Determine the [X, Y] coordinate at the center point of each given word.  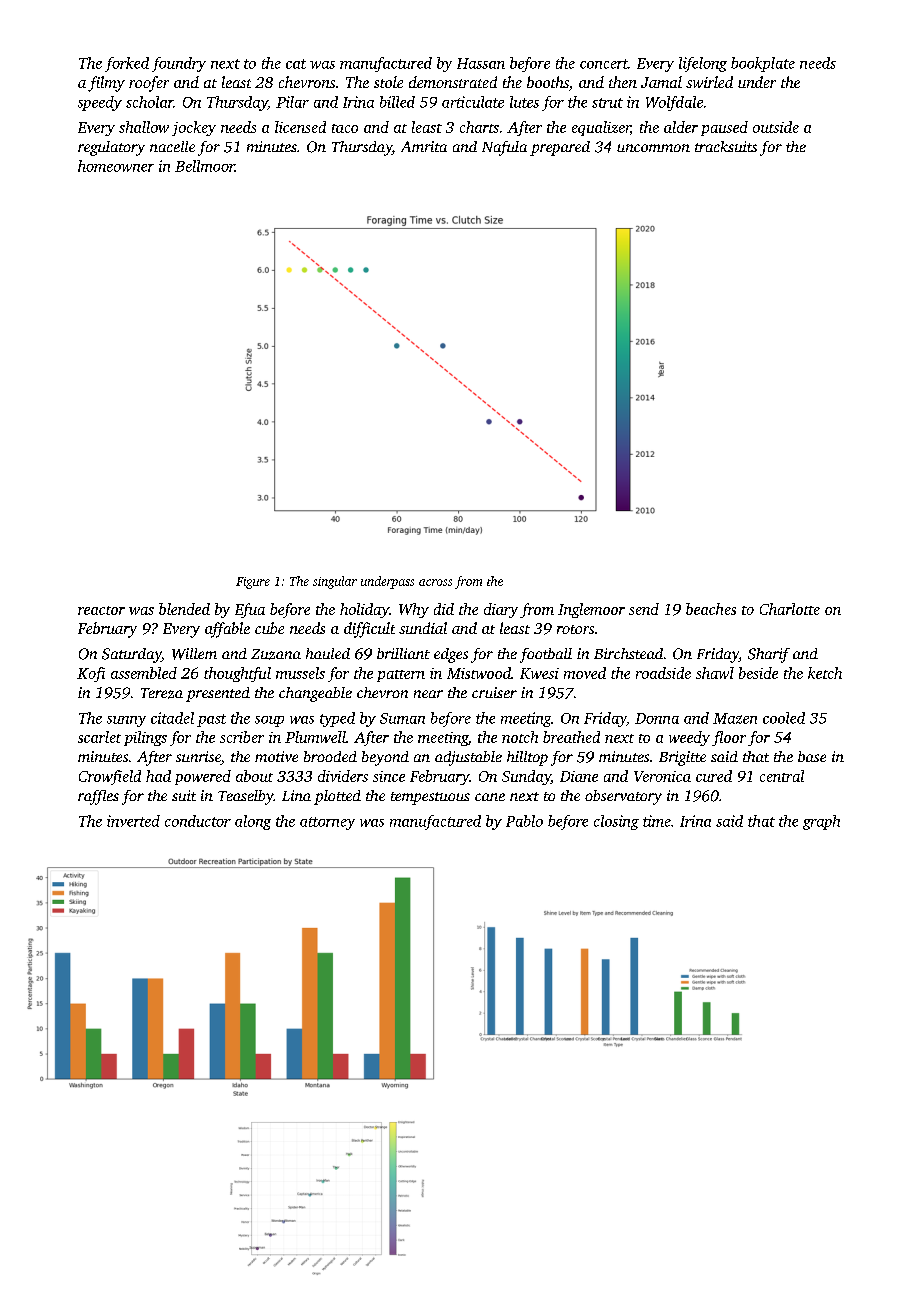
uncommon [653, 148]
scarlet [99, 737]
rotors [575, 629]
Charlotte [790, 609]
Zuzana [276, 654]
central [782, 776]
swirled [709, 82]
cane [490, 797]
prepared [560, 148]
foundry [179, 64]
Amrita [424, 146]
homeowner [116, 166]
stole [388, 82]
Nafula [504, 148]
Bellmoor [205, 166]
